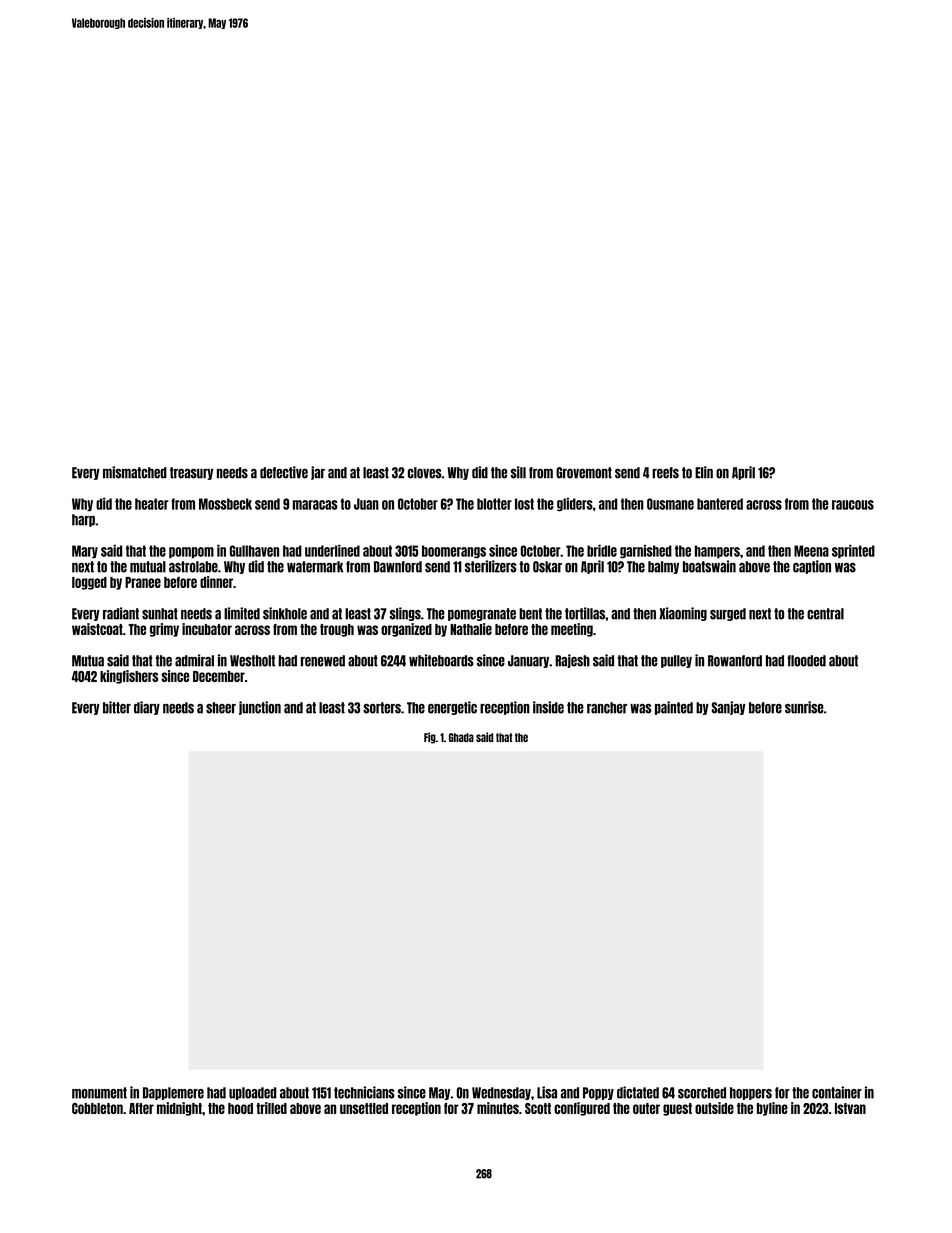  What do you see at coordinates (704, 472) in the screenshot?
I see `Elin` at bounding box center [704, 472].
